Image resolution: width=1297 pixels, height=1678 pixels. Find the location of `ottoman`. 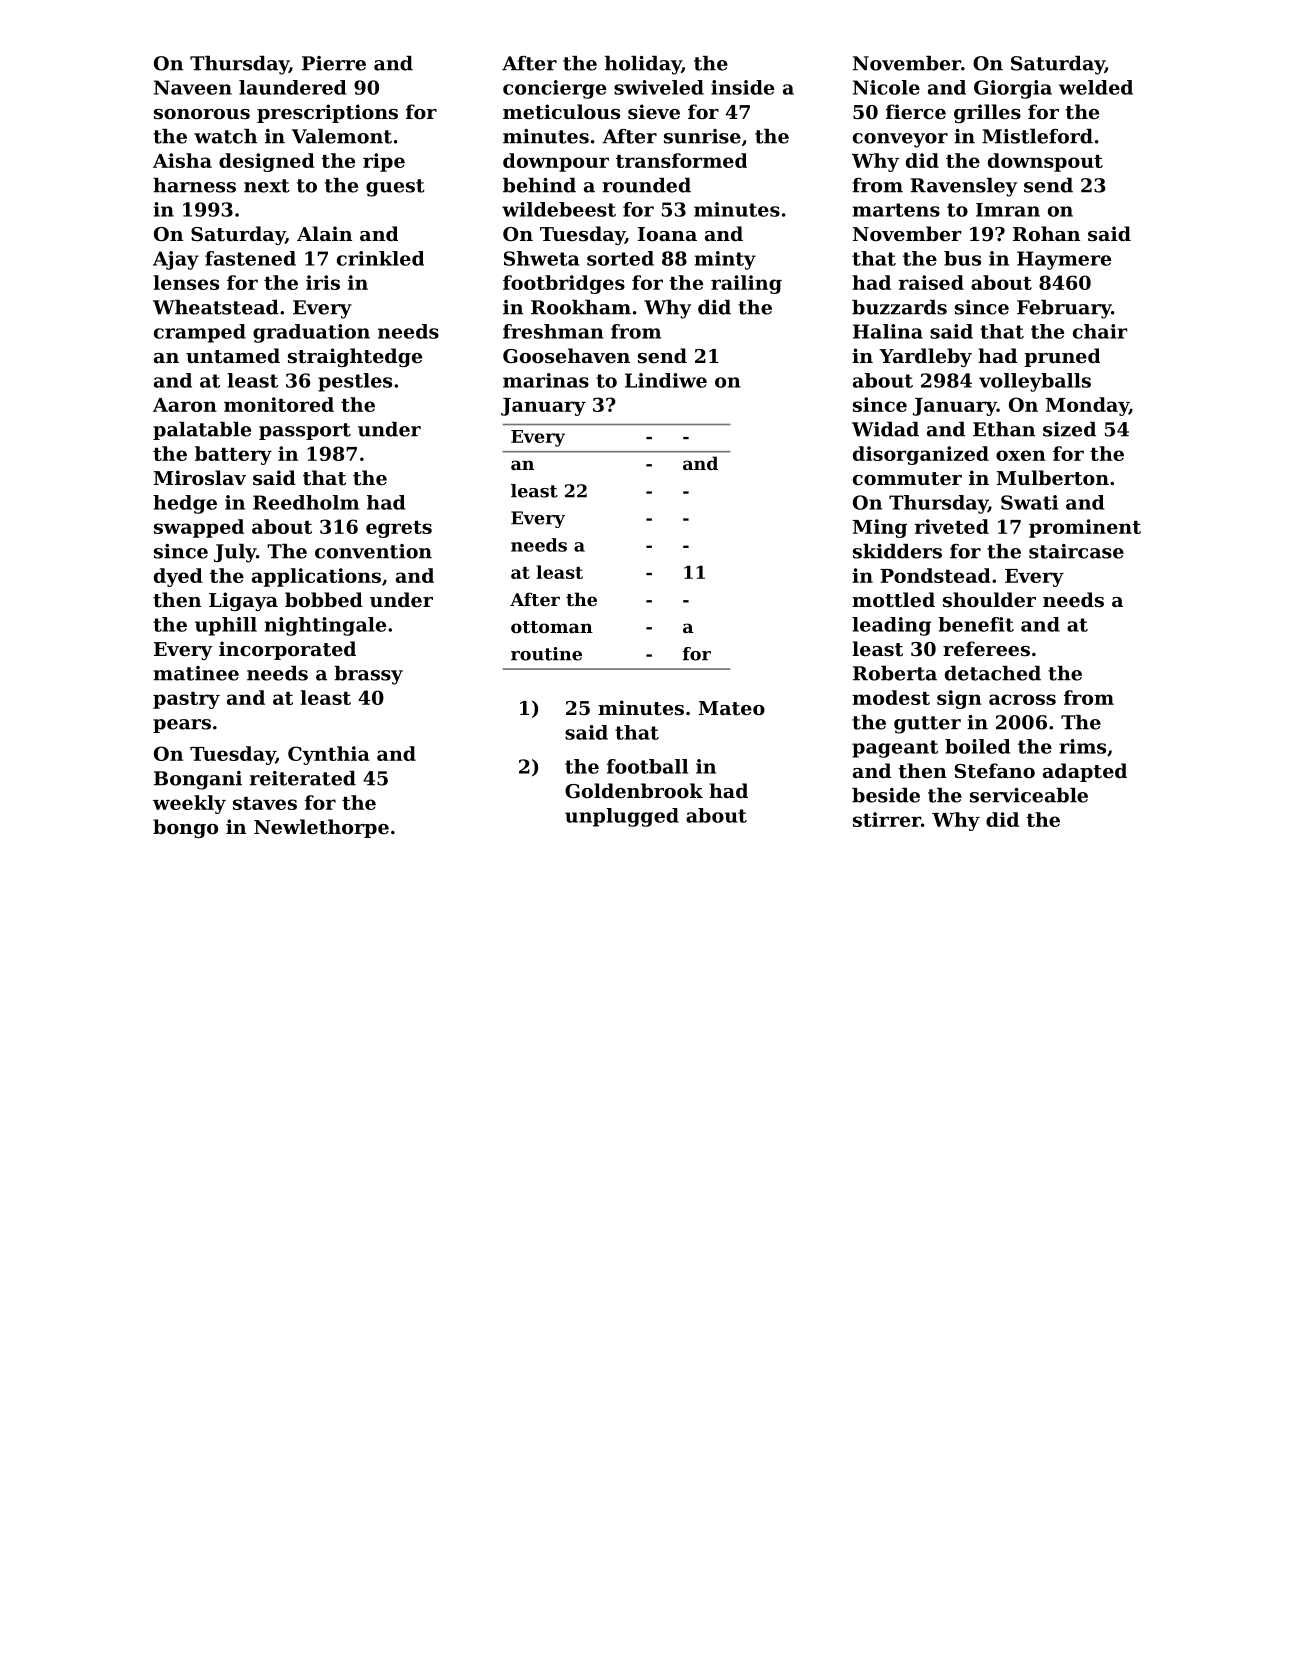

ottoman is located at coordinates (552, 627).
